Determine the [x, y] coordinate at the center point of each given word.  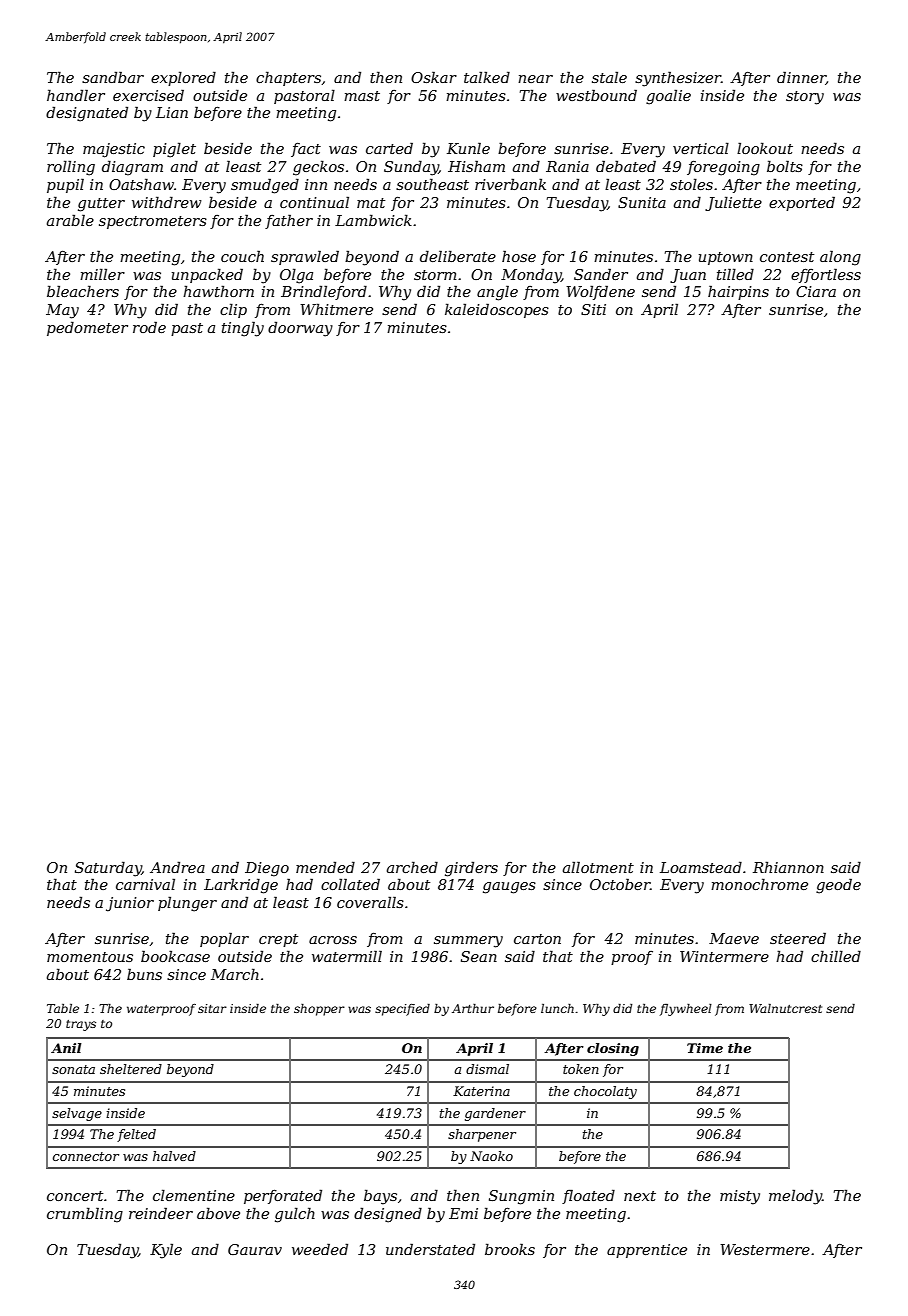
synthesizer [678, 79]
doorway [300, 329]
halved [174, 1156]
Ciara [816, 291]
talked [487, 77]
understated [430, 1249]
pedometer [87, 328]
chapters [288, 78]
